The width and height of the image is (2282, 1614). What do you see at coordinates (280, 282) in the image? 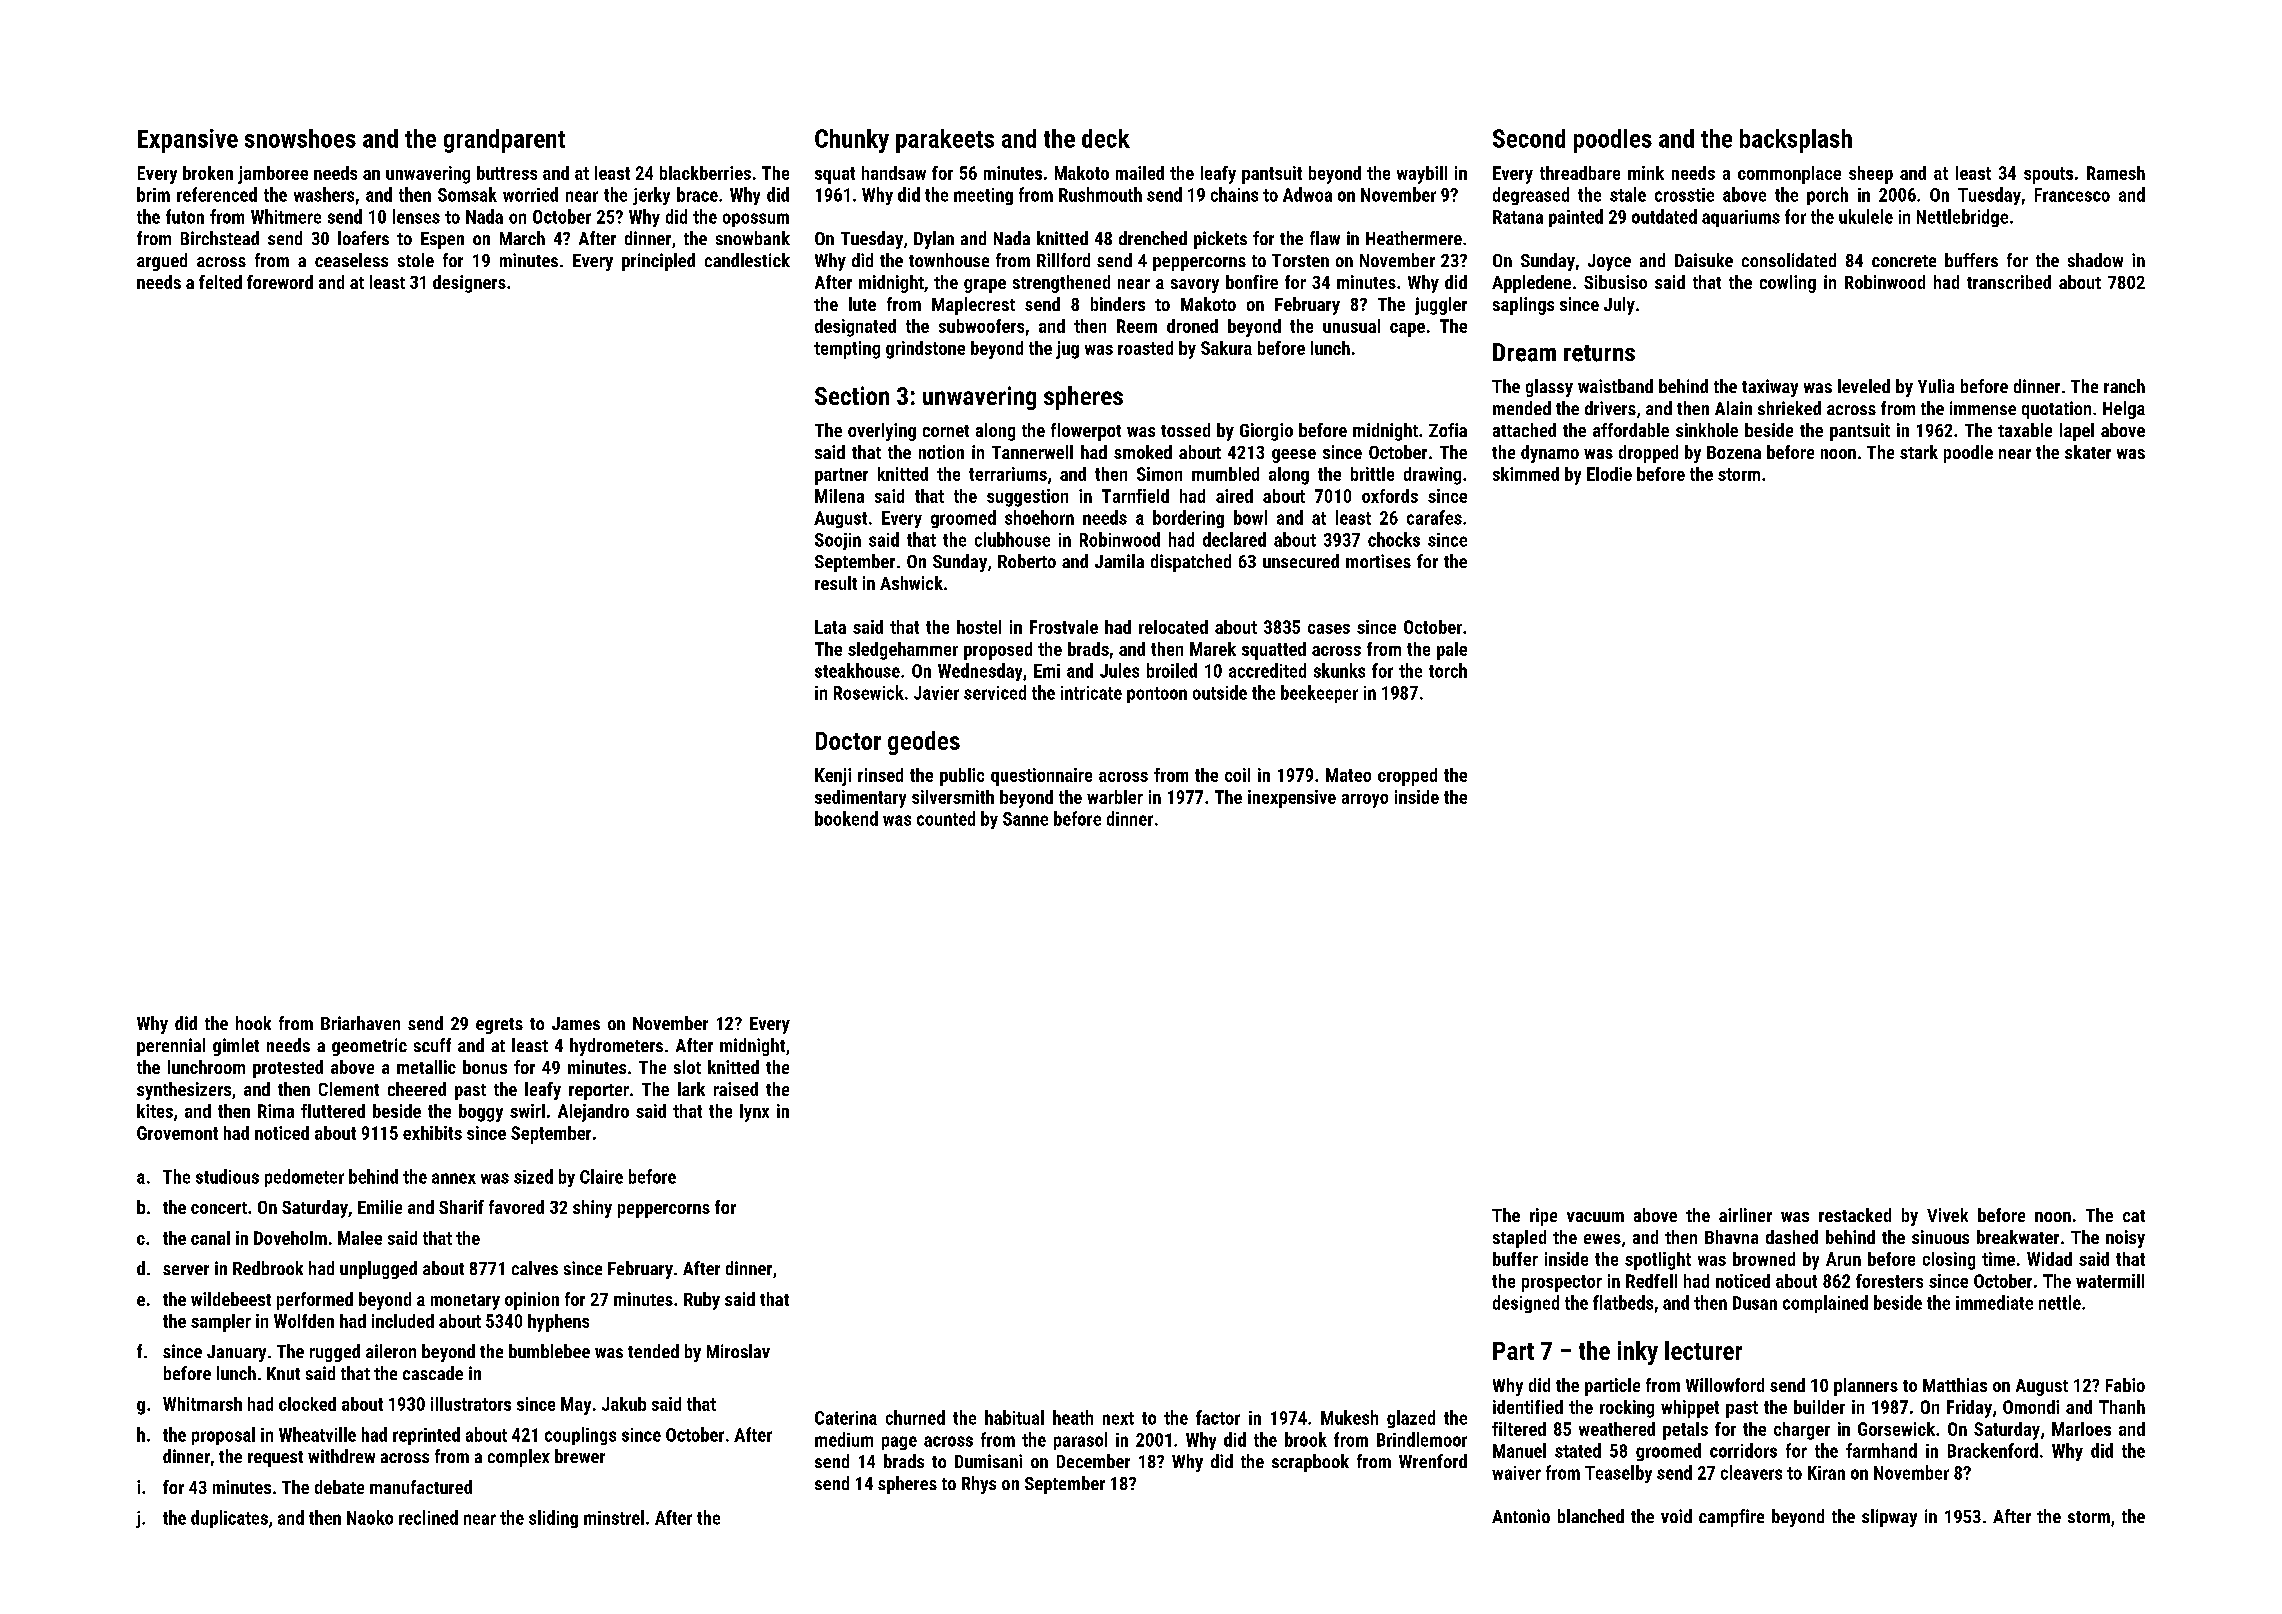
I see `foreword` at bounding box center [280, 282].
